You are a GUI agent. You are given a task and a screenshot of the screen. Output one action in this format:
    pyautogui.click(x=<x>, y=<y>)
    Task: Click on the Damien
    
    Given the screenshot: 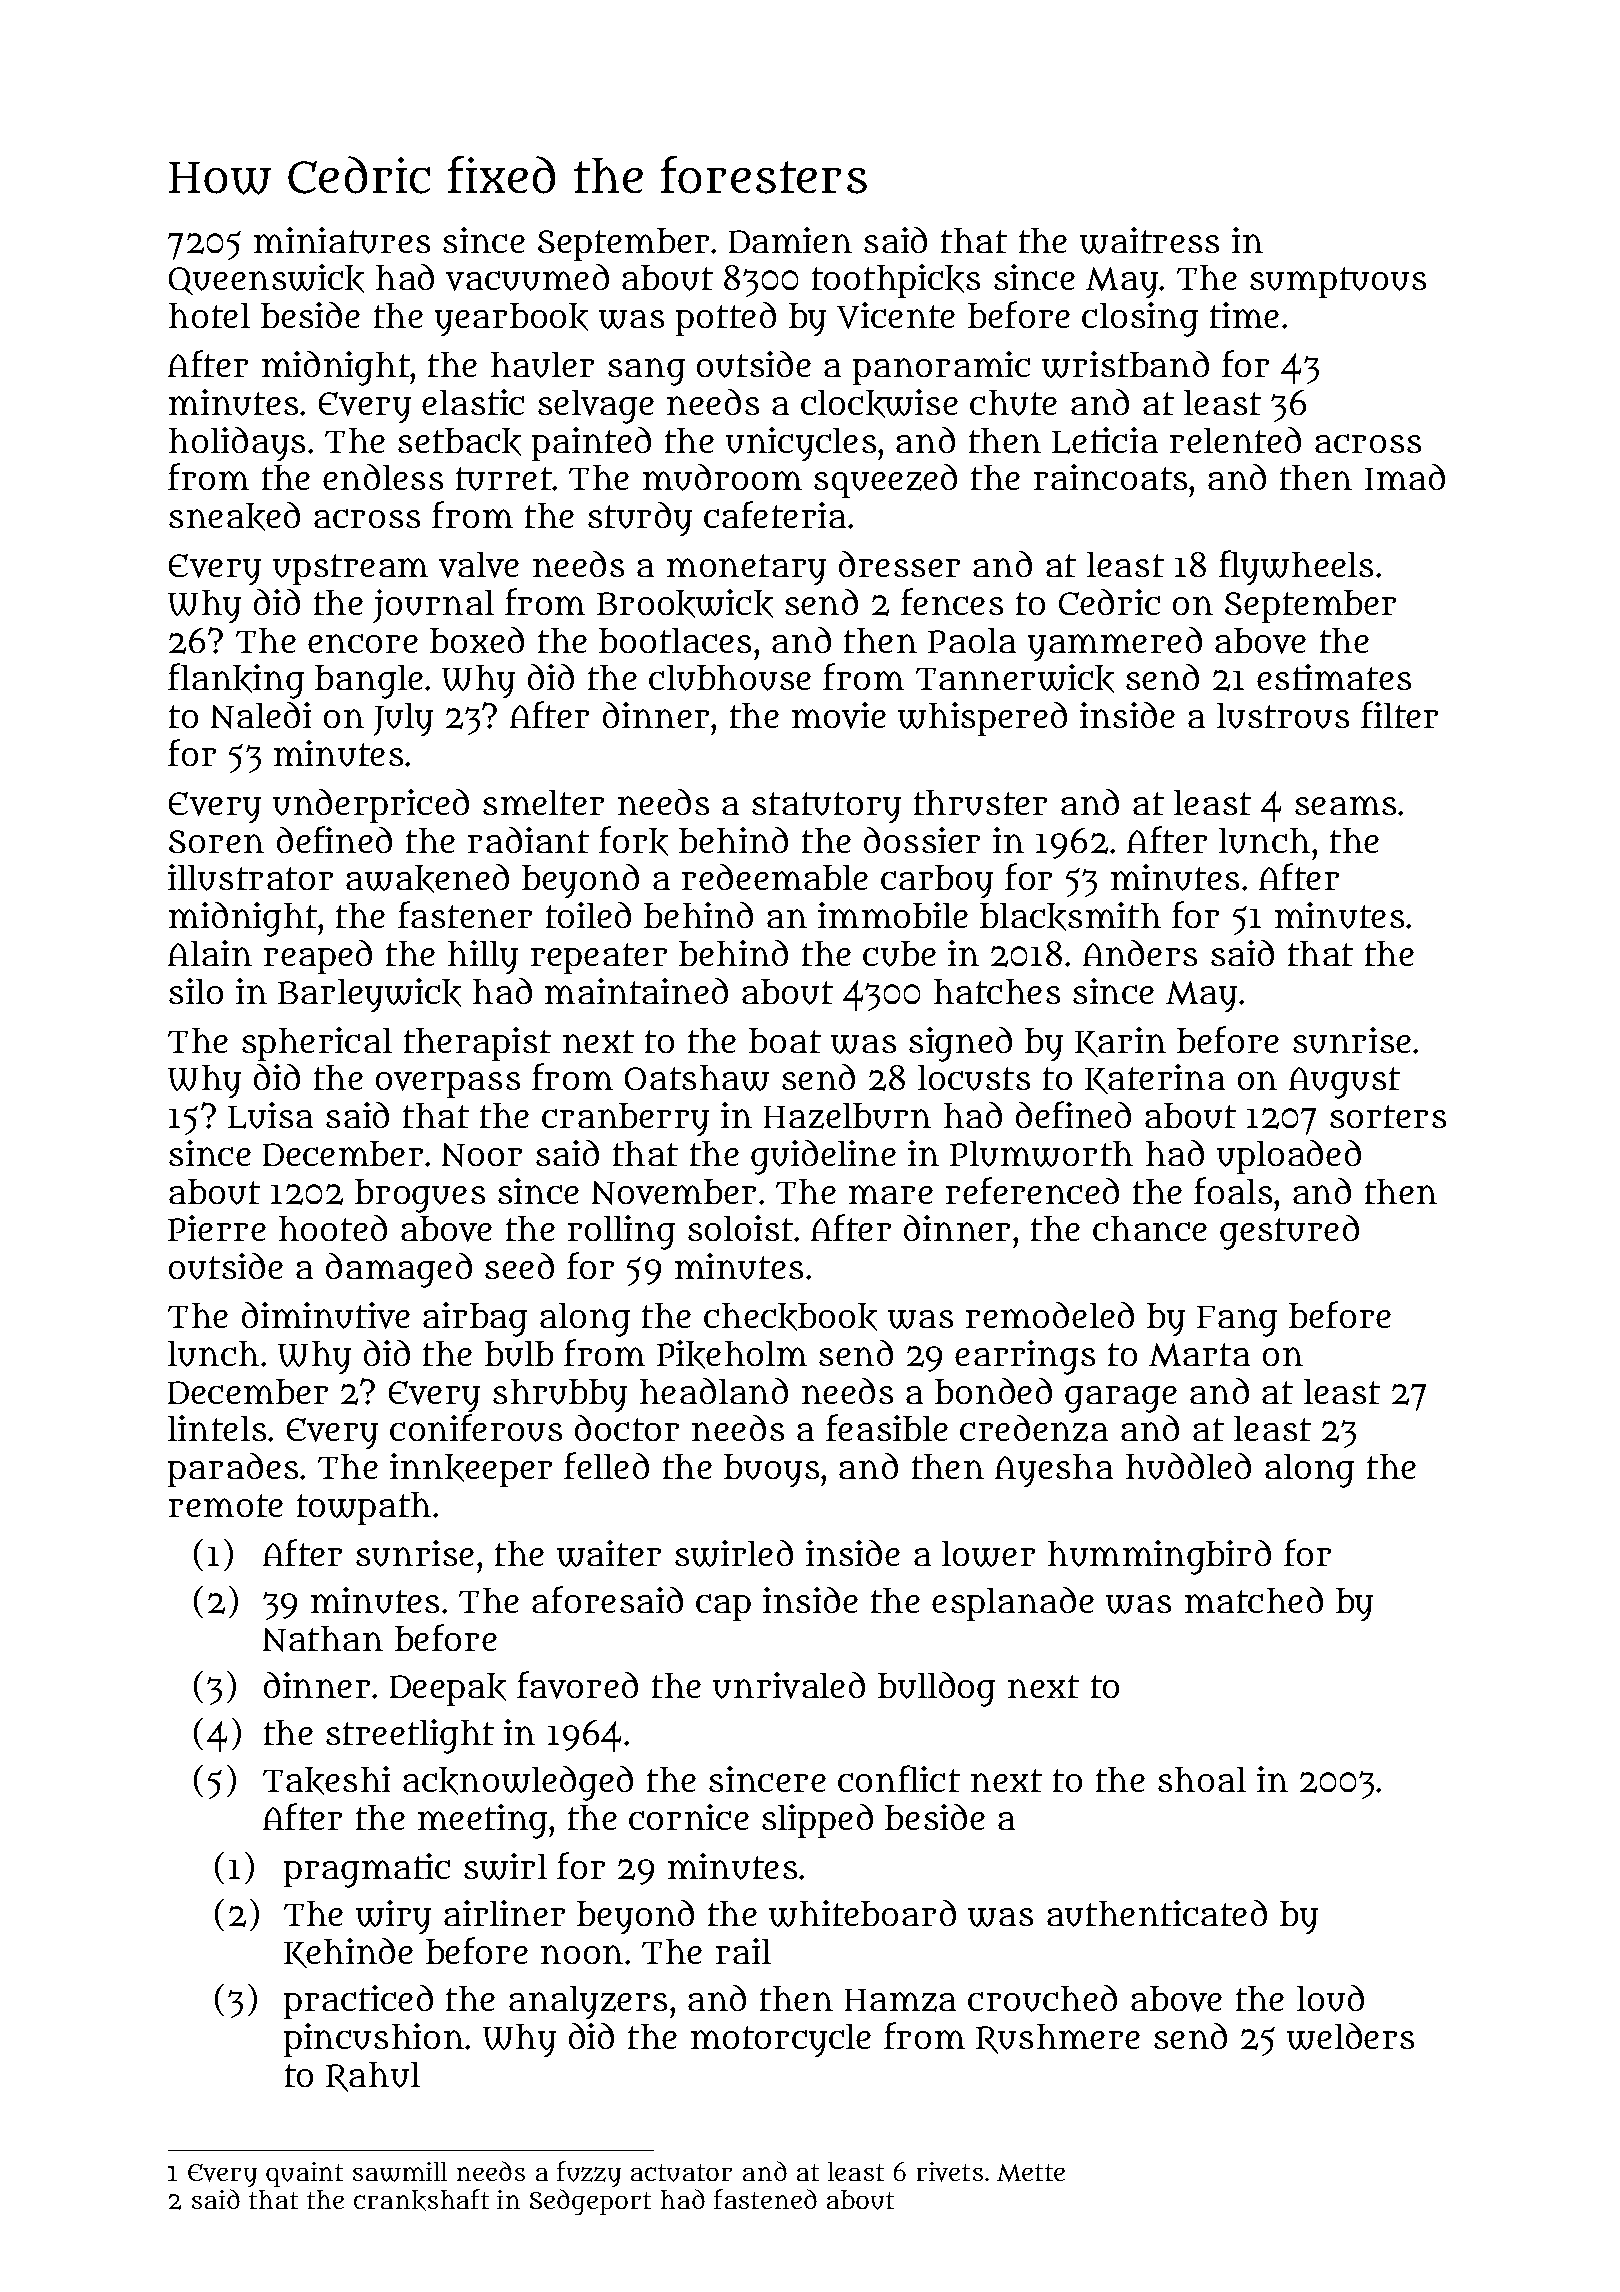 What is the action you would take?
    pyautogui.click(x=790, y=240)
